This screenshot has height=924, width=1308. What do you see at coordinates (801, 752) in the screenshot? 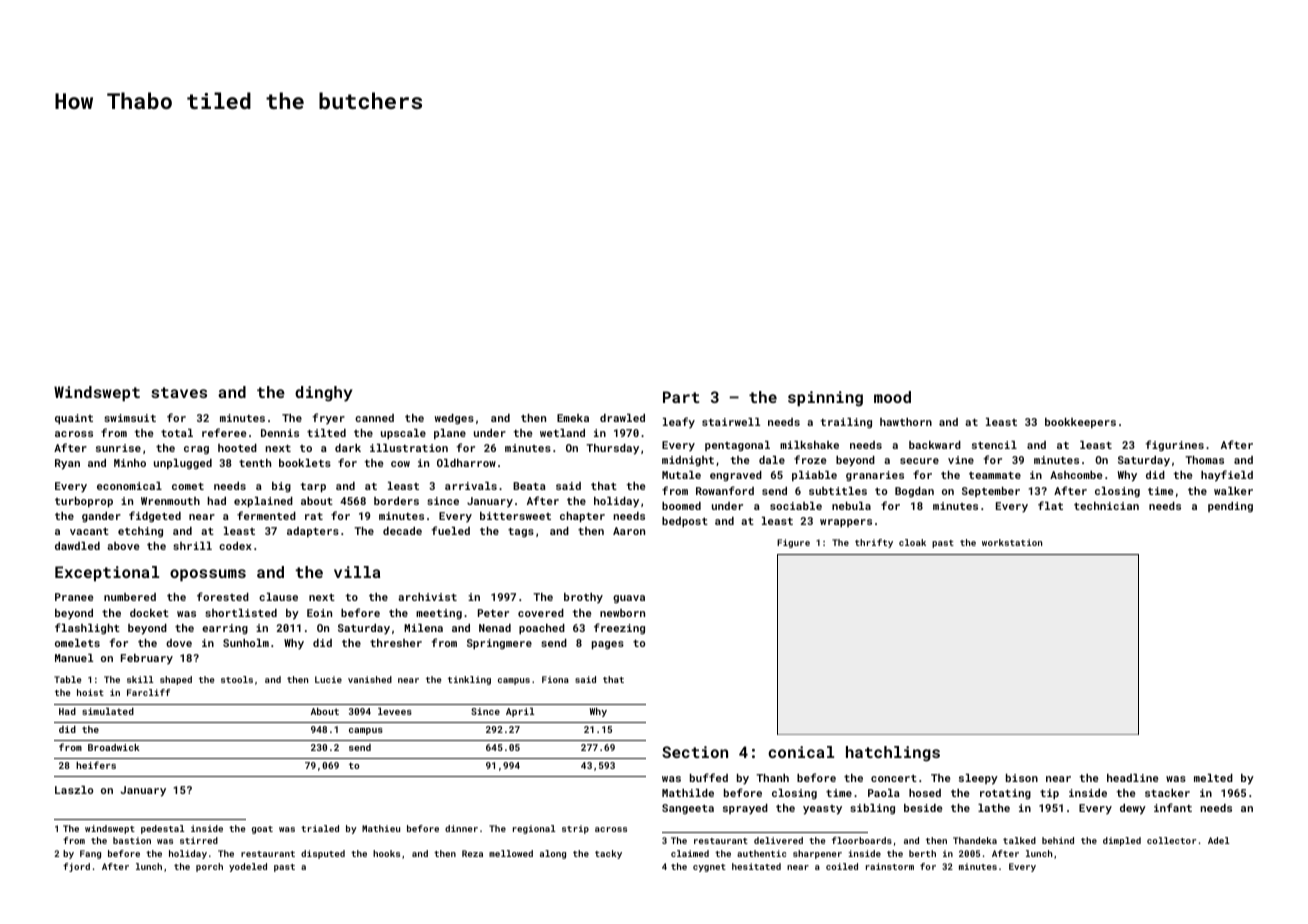
I see `conical` at bounding box center [801, 752].
